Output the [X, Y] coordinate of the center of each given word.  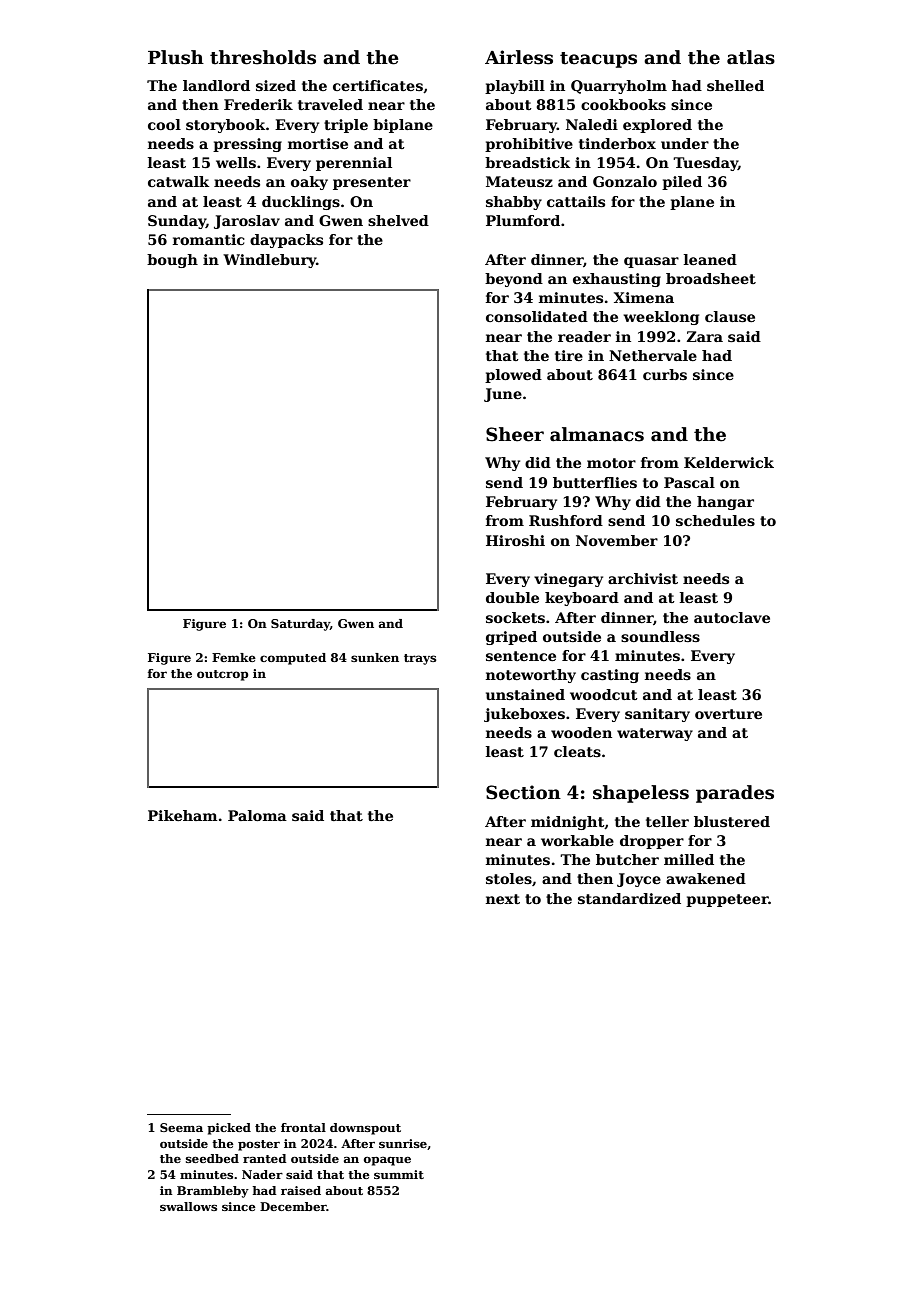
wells [236, 162]
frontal [303, 1127]
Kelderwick [729, 462]
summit [399, 1174]
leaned [710, 259]
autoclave [732, 617]
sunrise [403, 1143]
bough [172, 261]
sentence [521, 656]
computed [293, 659]
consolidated [537, 316]
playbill [515, 87]
